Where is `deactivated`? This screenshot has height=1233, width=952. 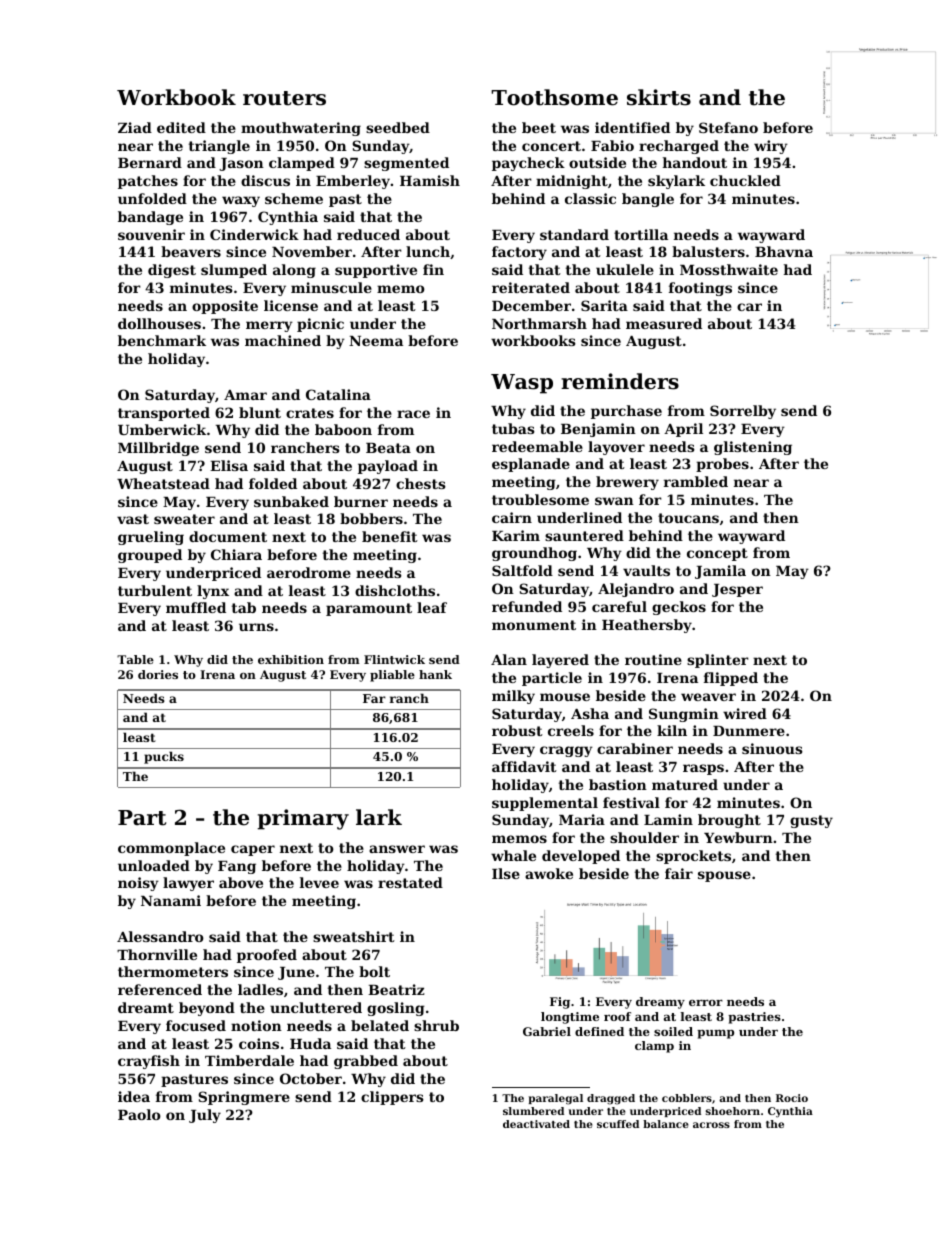
deactivated is located at coordinates (536, 1124).
